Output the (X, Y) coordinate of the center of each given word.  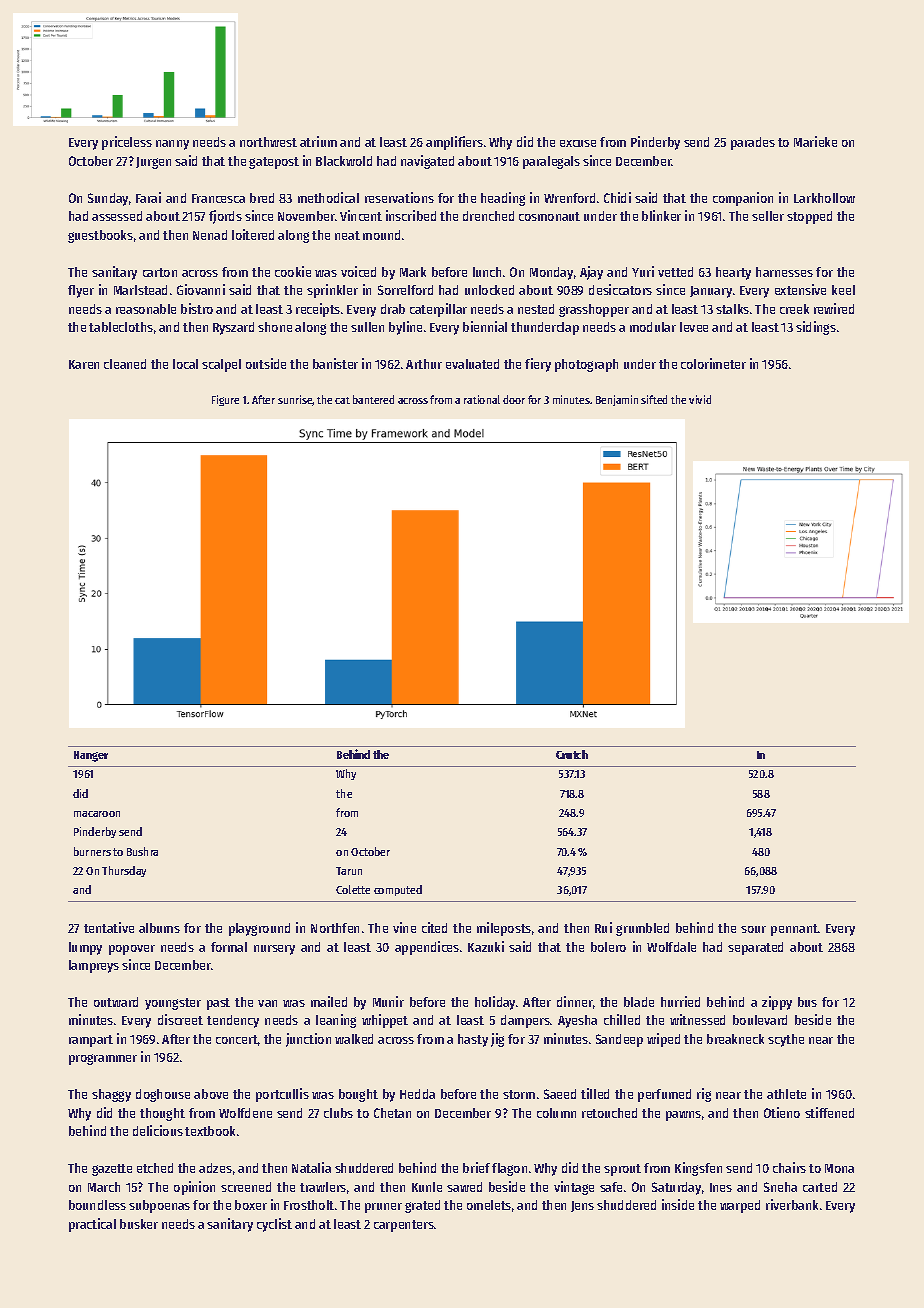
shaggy (111, 1095)
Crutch (572, 754)
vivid (700, 399)
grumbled (642, 929)
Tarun (349, 871)
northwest (268, 142)
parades (753, 143)
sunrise (295, 400)
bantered (373, 399)
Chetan (392, 1113)
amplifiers (454, 143)
